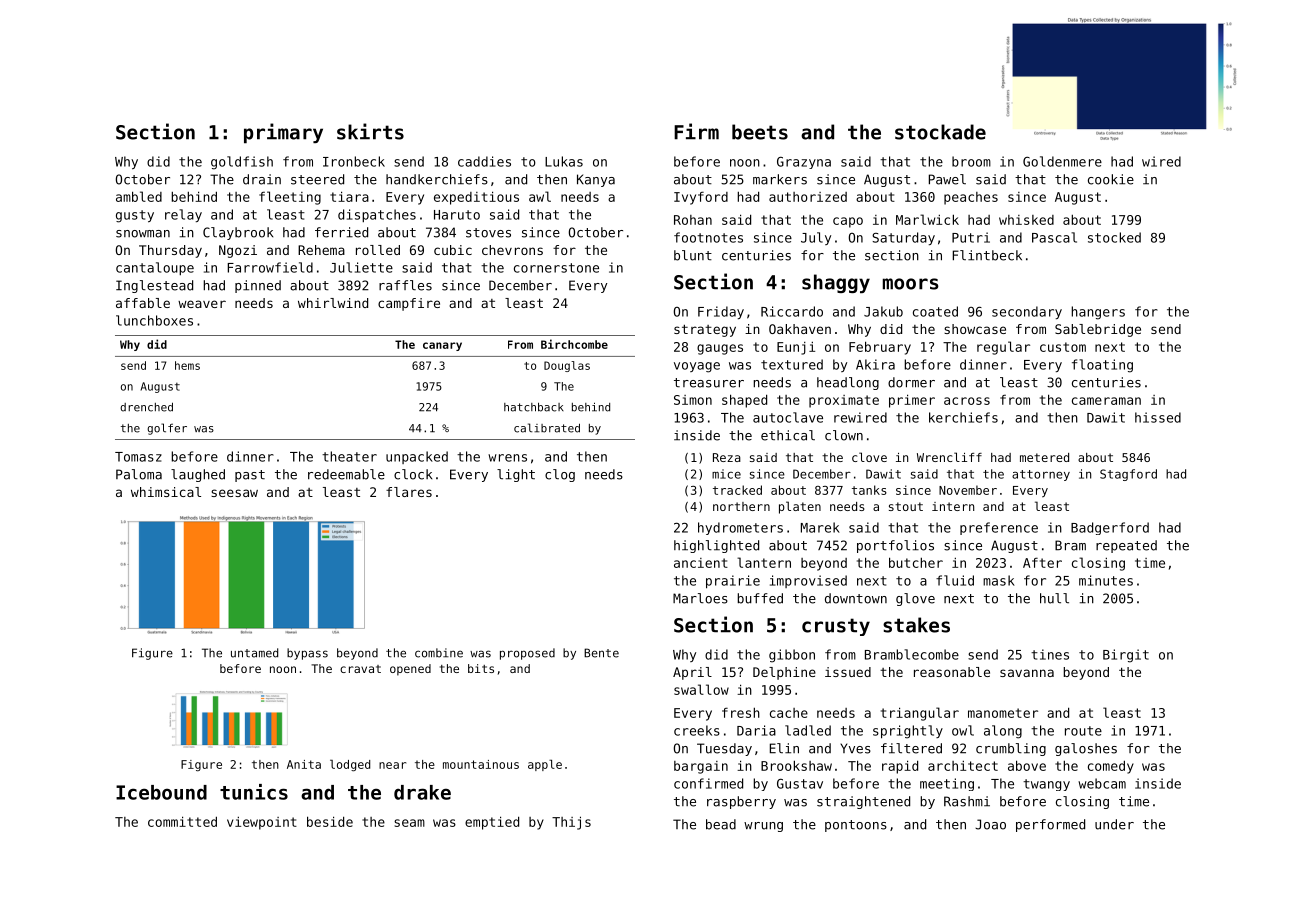 Image resolution: width=1308 pixels, height=924 pixels. I want to click on committed, so click(182, 821).
